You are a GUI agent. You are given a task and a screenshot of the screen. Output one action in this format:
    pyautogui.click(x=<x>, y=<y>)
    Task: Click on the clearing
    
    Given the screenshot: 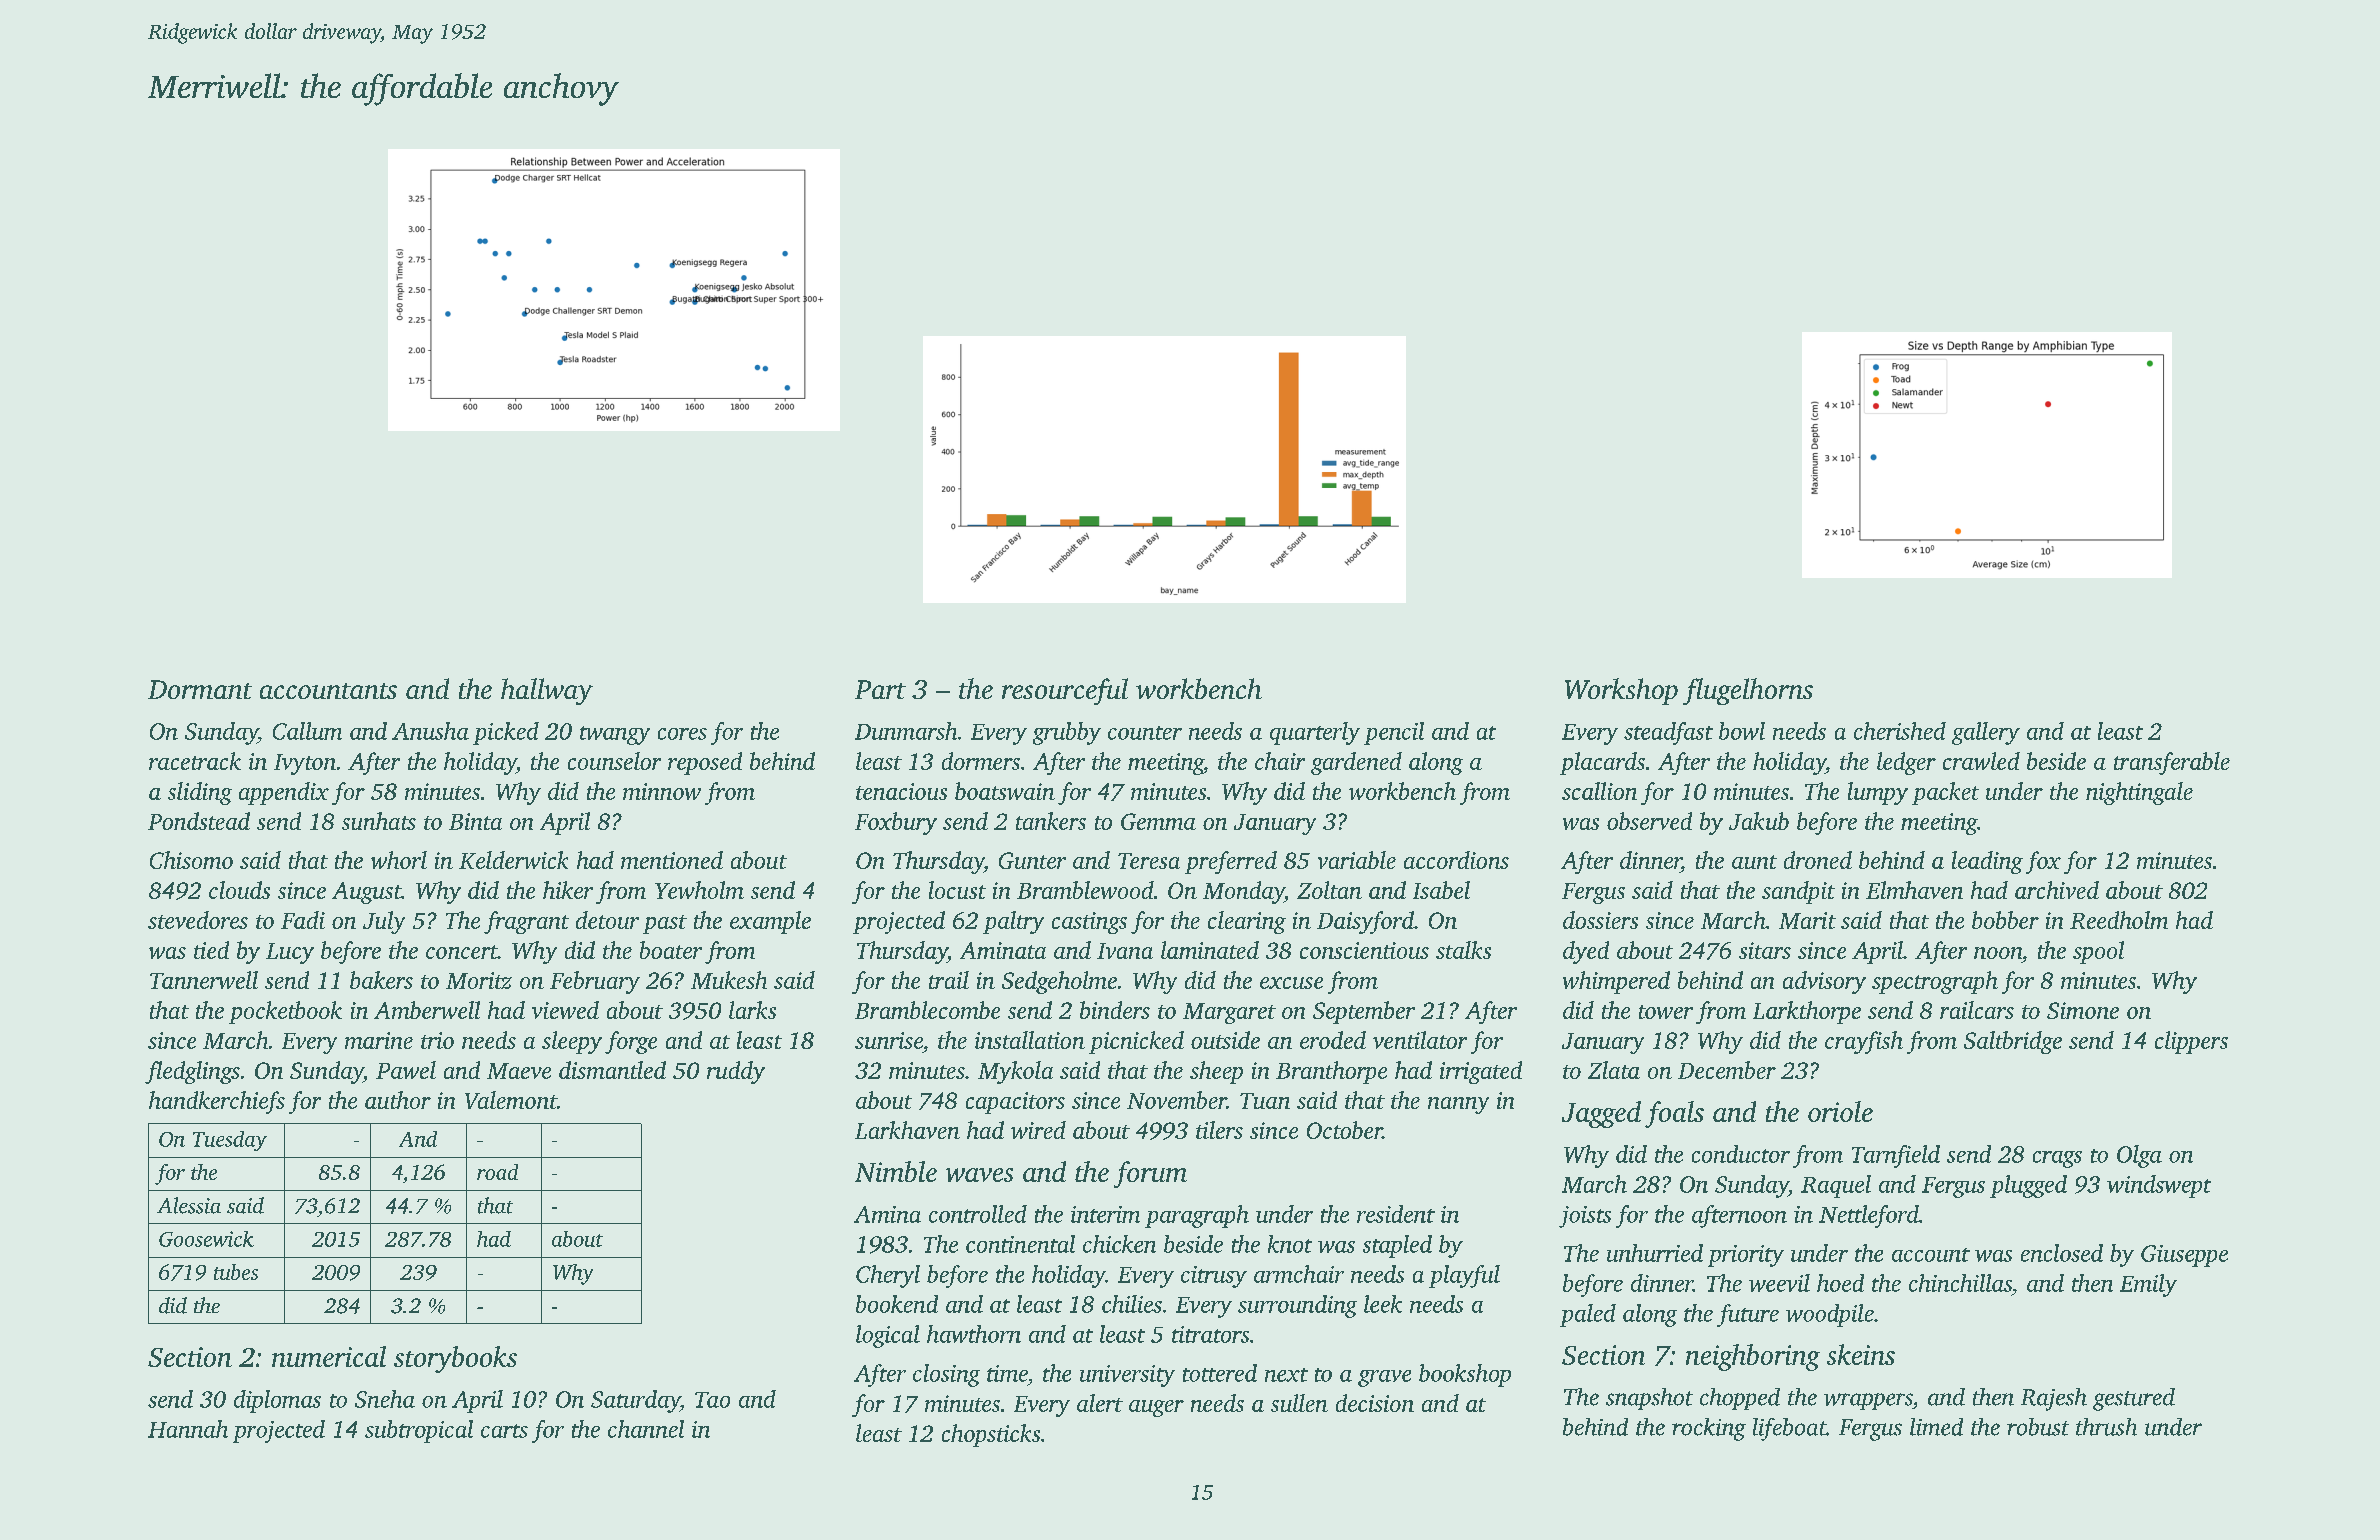 What is the action you would take?
    pyautogui.click(x=1247, y=922)
